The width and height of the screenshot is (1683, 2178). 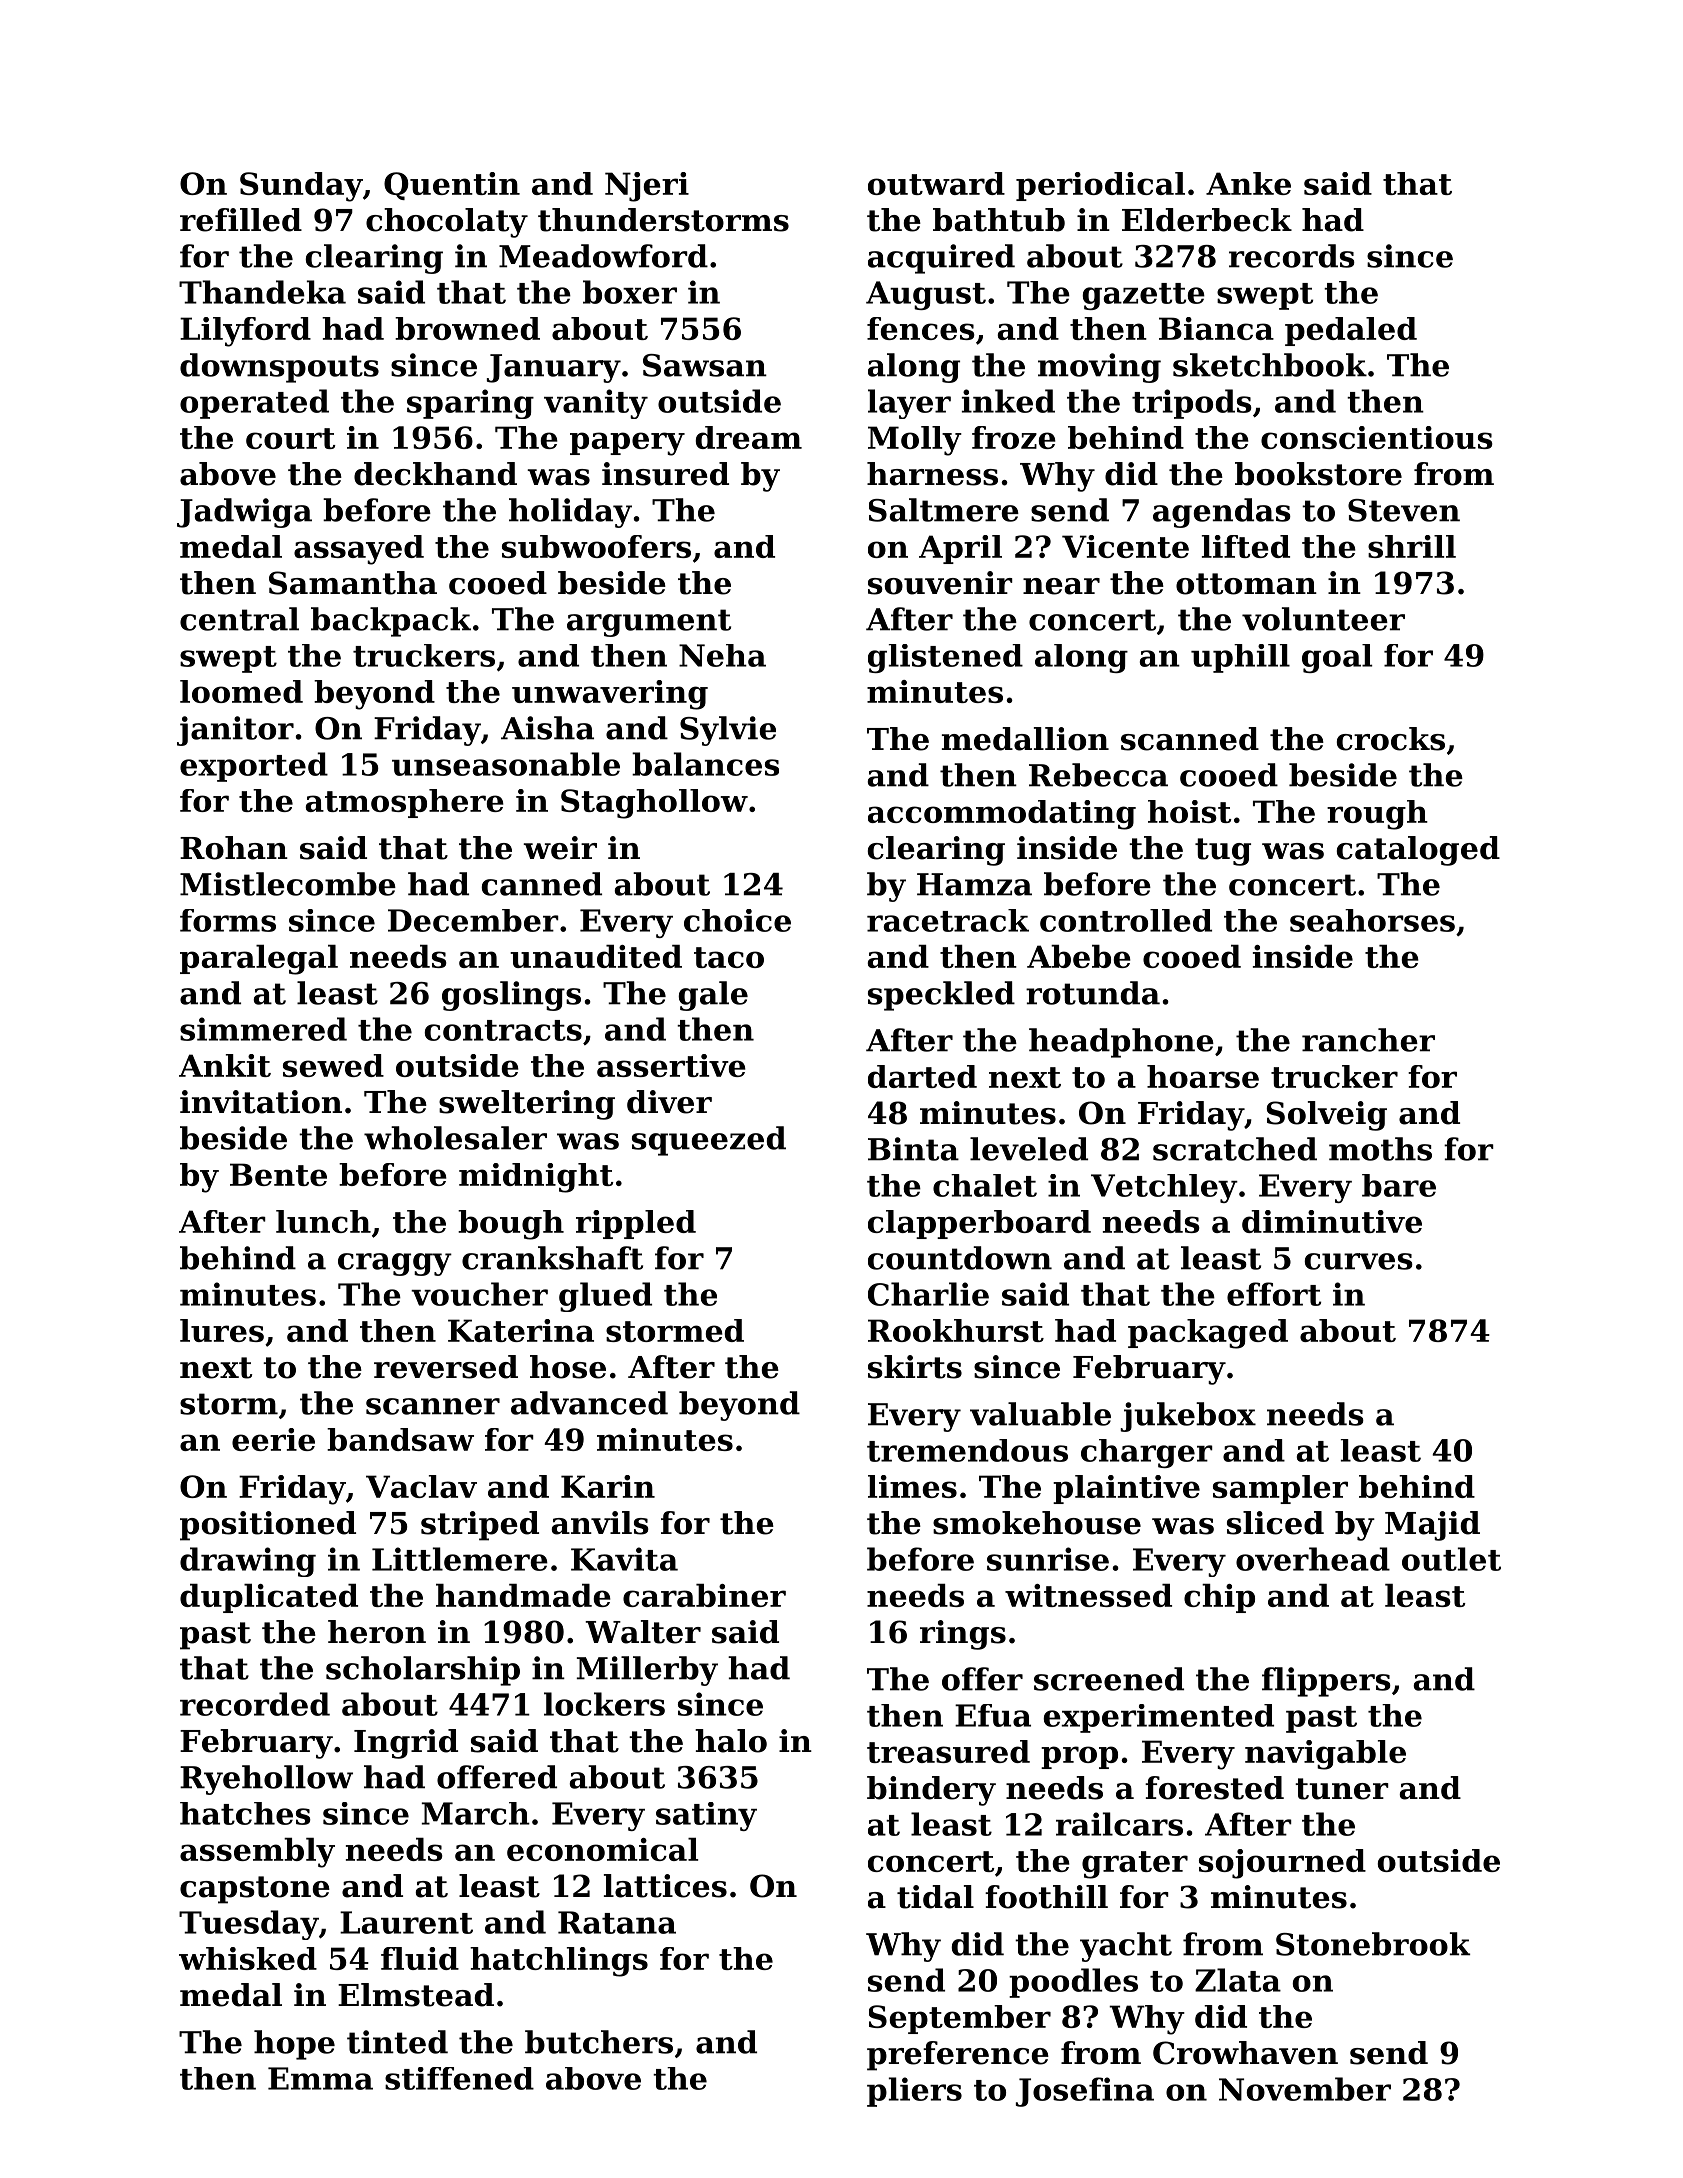 What do you see at coordinates (377, 1632) in the screenshot?
I see `heron` at bounding box center [377, 1632].
